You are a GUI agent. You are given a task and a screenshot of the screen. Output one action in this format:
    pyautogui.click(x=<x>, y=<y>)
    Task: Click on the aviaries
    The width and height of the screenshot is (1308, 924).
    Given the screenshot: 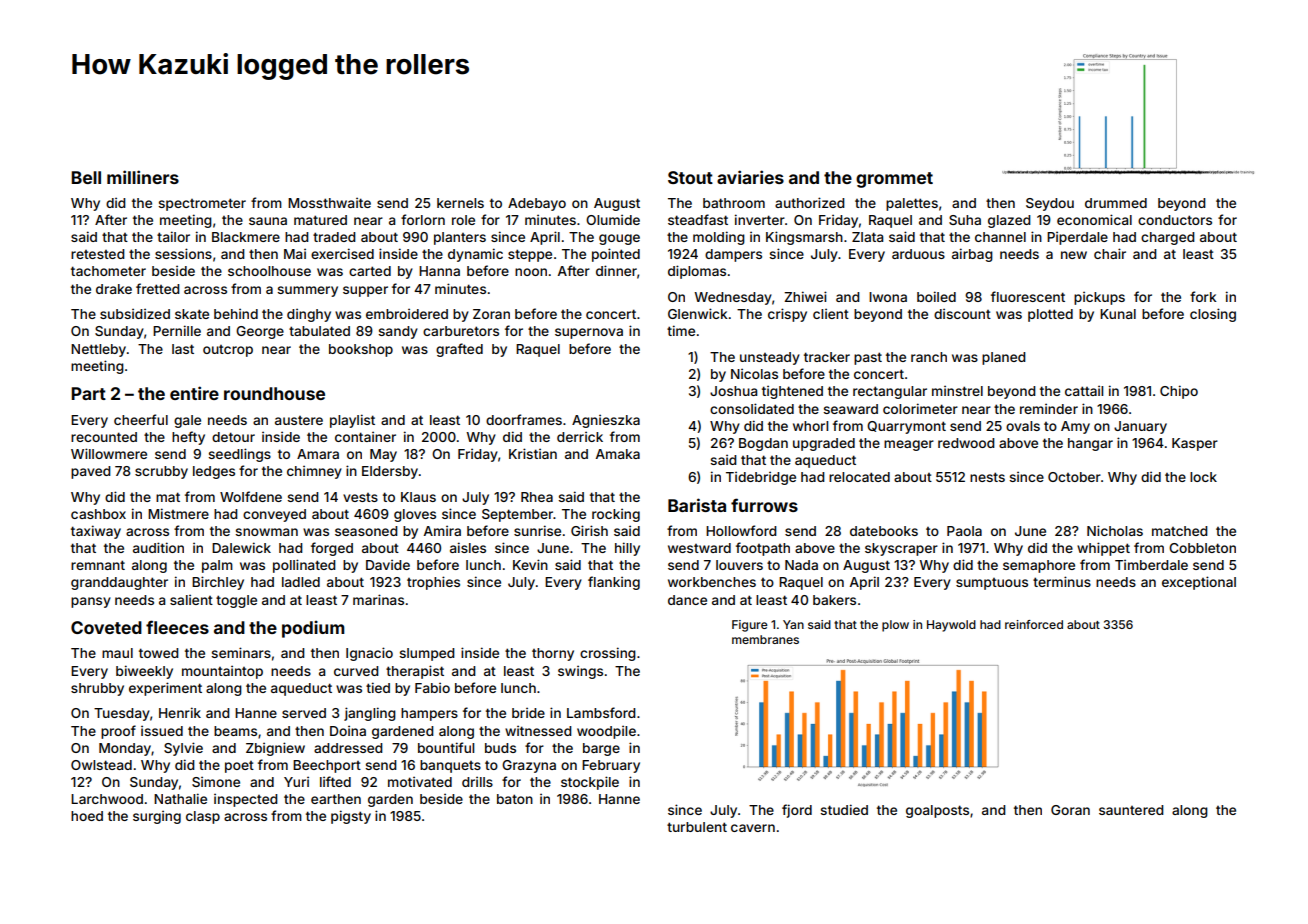 What is the action you would take?
    pyautogui.click(x=750, y=177)
